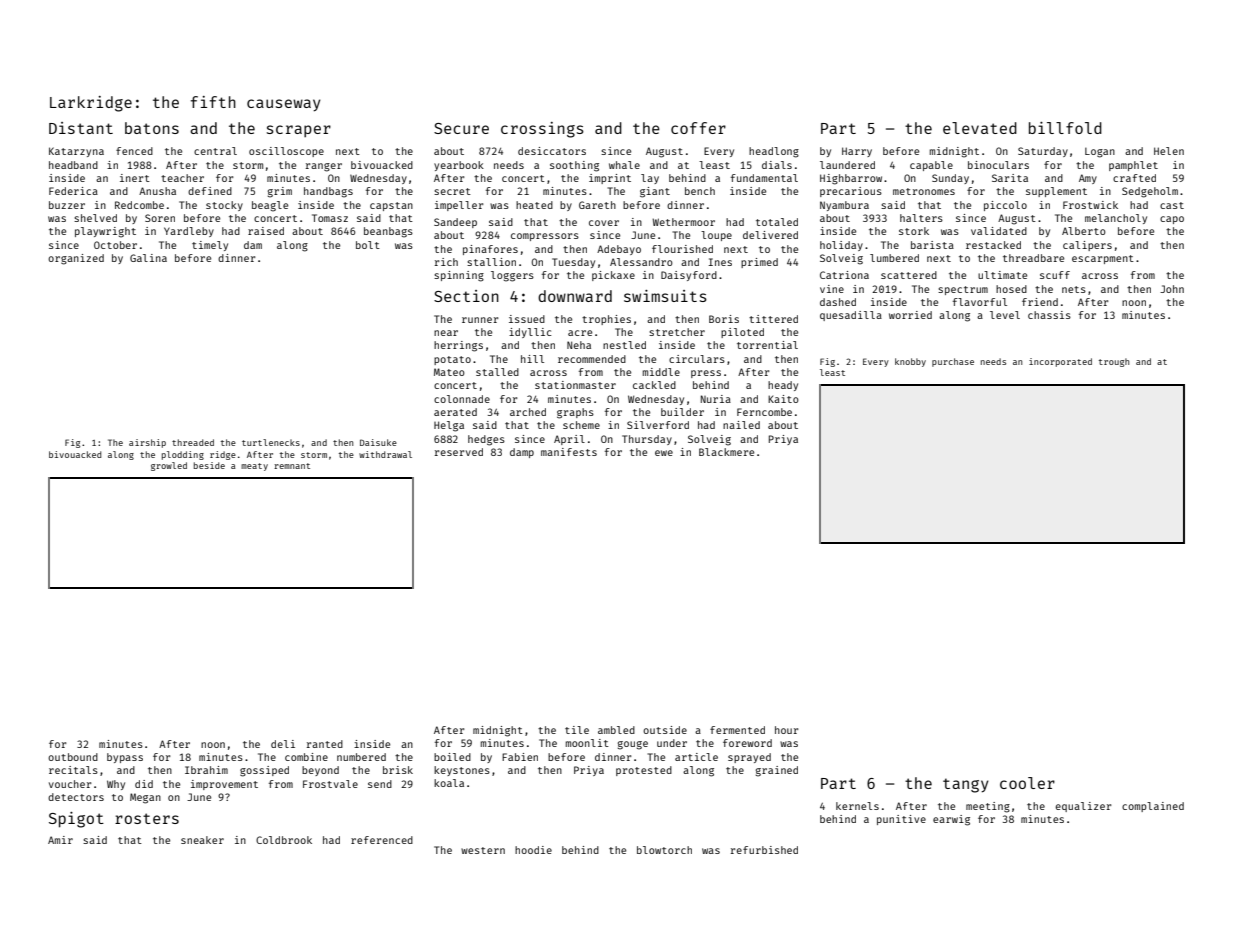 The width and height of the screenshot is (1233, 952). What do you see at coordinates (787, 730) in the screenshot?
I see `hour` at bounding box center [787, 730].
